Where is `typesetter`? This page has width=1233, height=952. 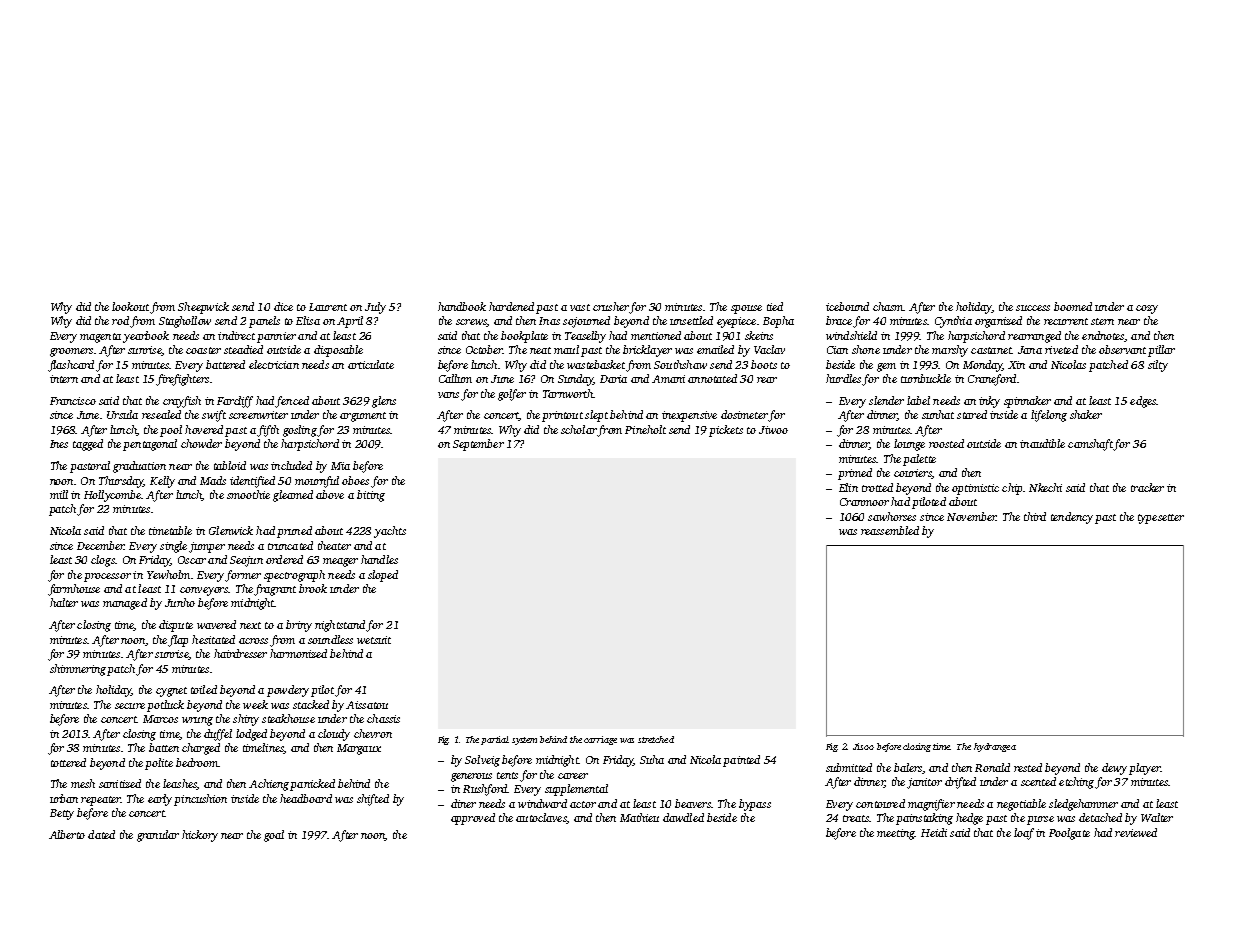 typesetter is located at coordinates (1161, 519).
